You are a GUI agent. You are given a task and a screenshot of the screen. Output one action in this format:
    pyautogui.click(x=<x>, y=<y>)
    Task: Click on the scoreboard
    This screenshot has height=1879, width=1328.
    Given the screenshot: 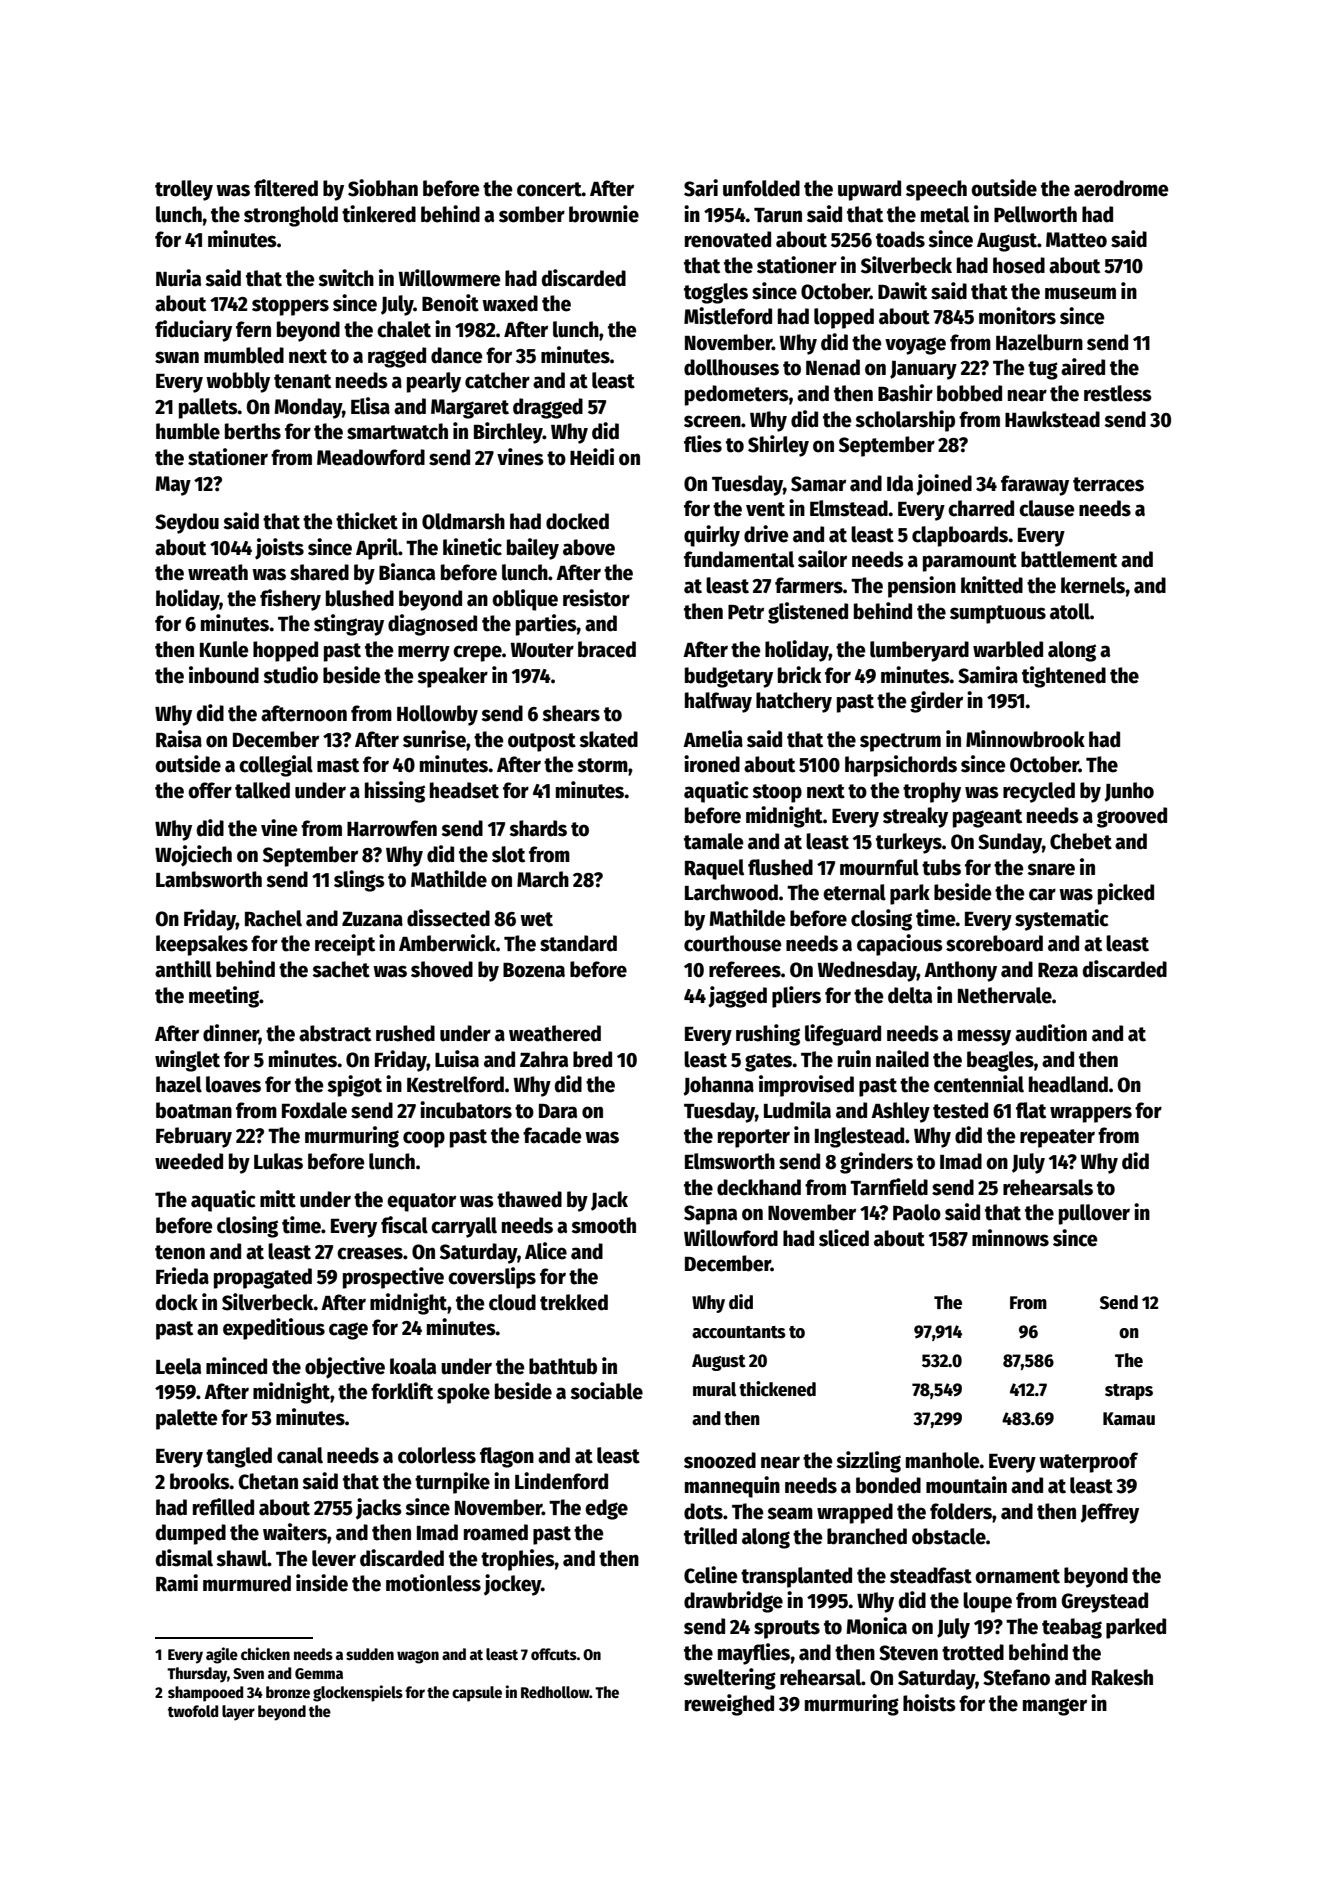 What is the action you would take?
    pyautogui.click(x=994, y=943)
